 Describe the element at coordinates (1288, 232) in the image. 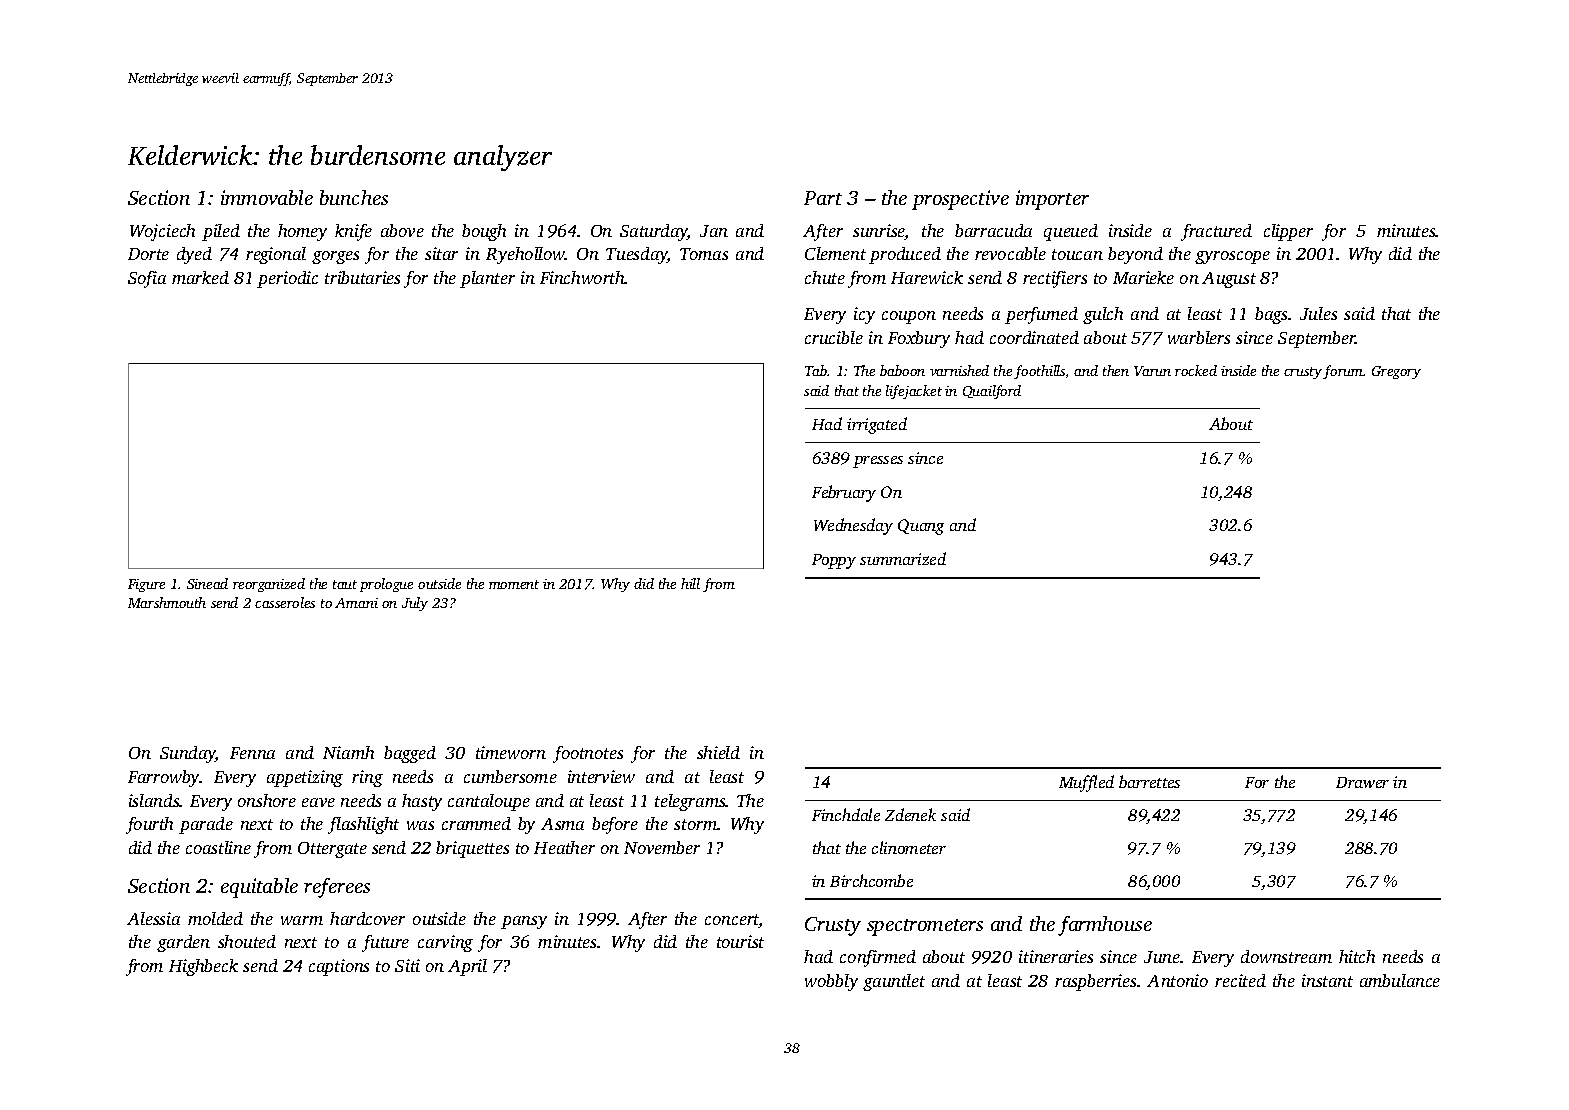

I see `clipper` at that location.
